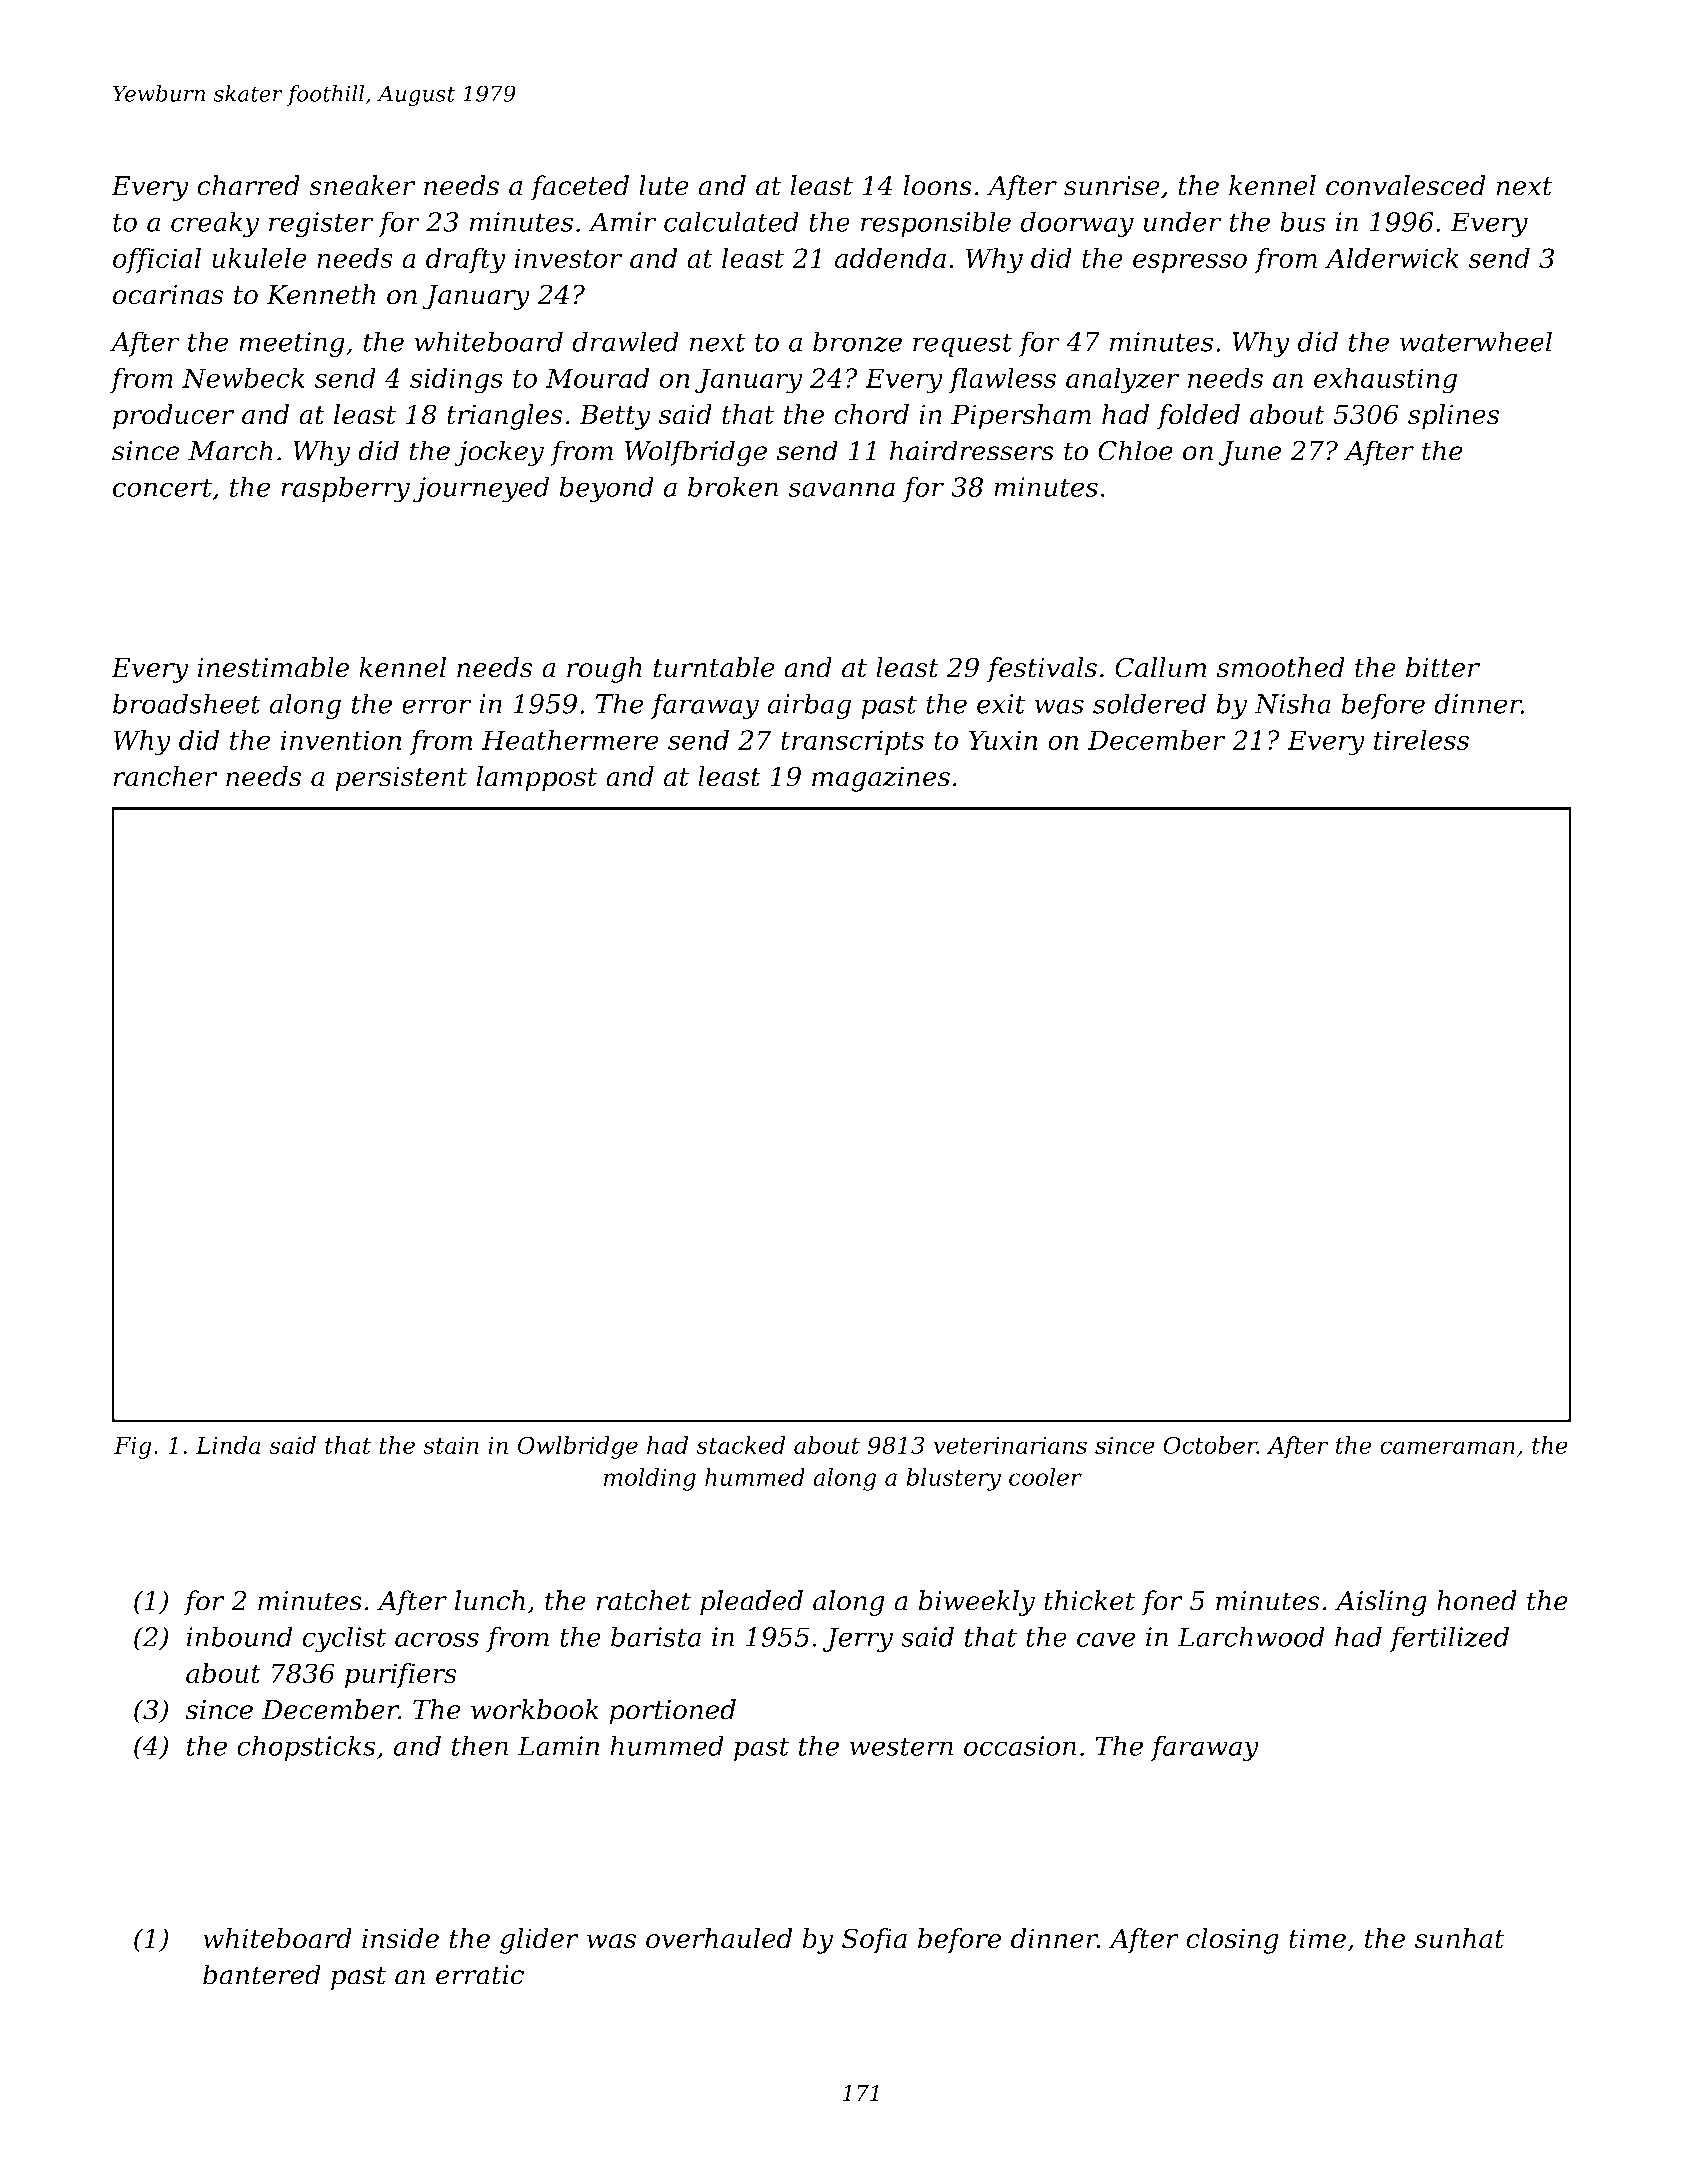 This screenshot has height=2178, width=1683. Describe the element at coordinates (719, 1938) in the screenshot. I see `overhauled` at that location.
